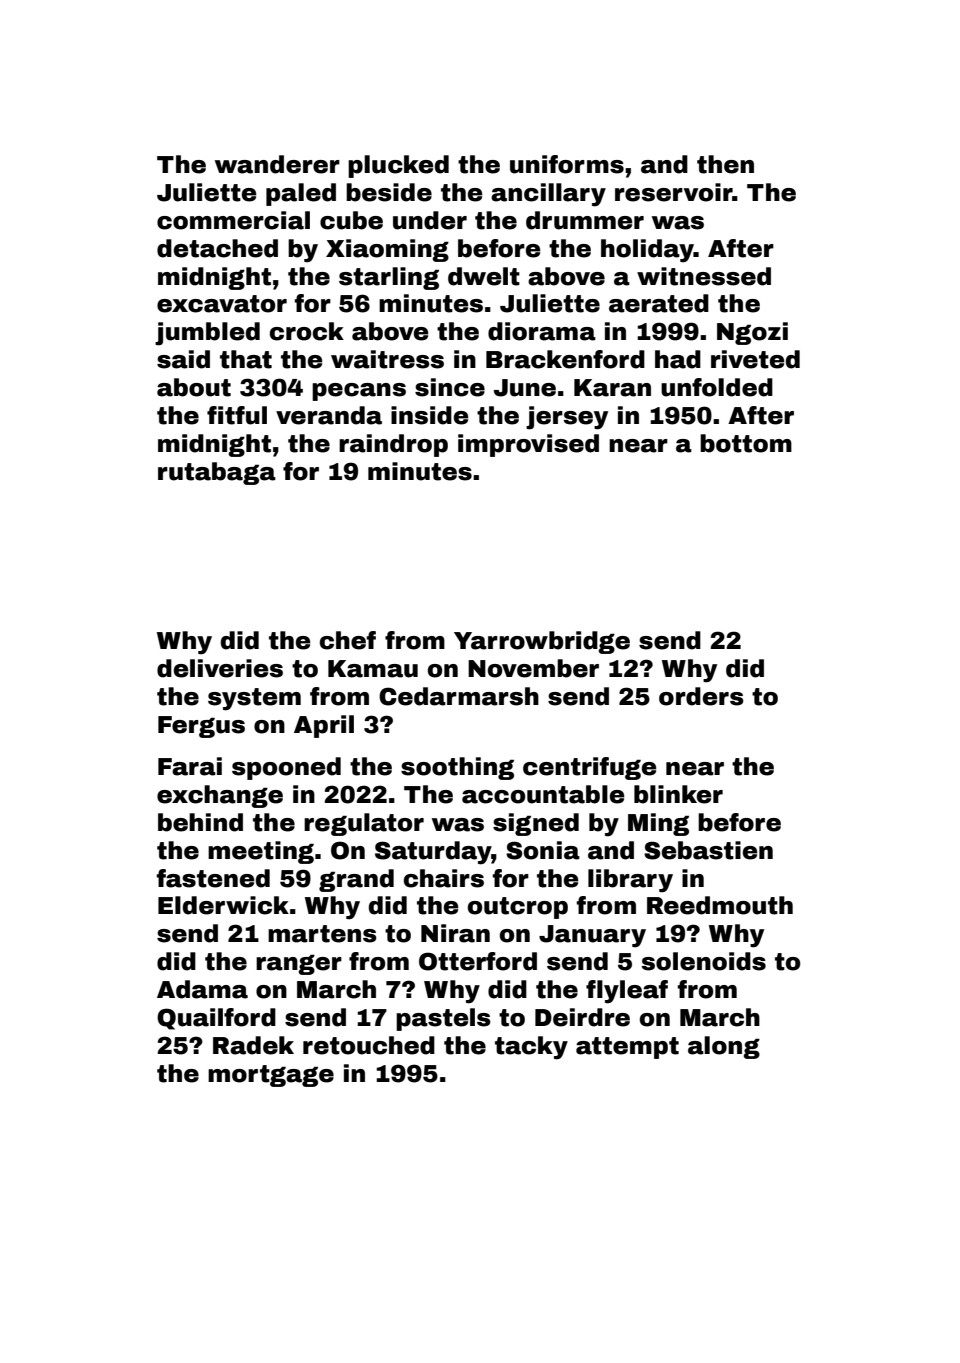 This document has height=1363, width=960. Describe the element at coordinates (678, 794) in the document. I see `blinker` at that location.
